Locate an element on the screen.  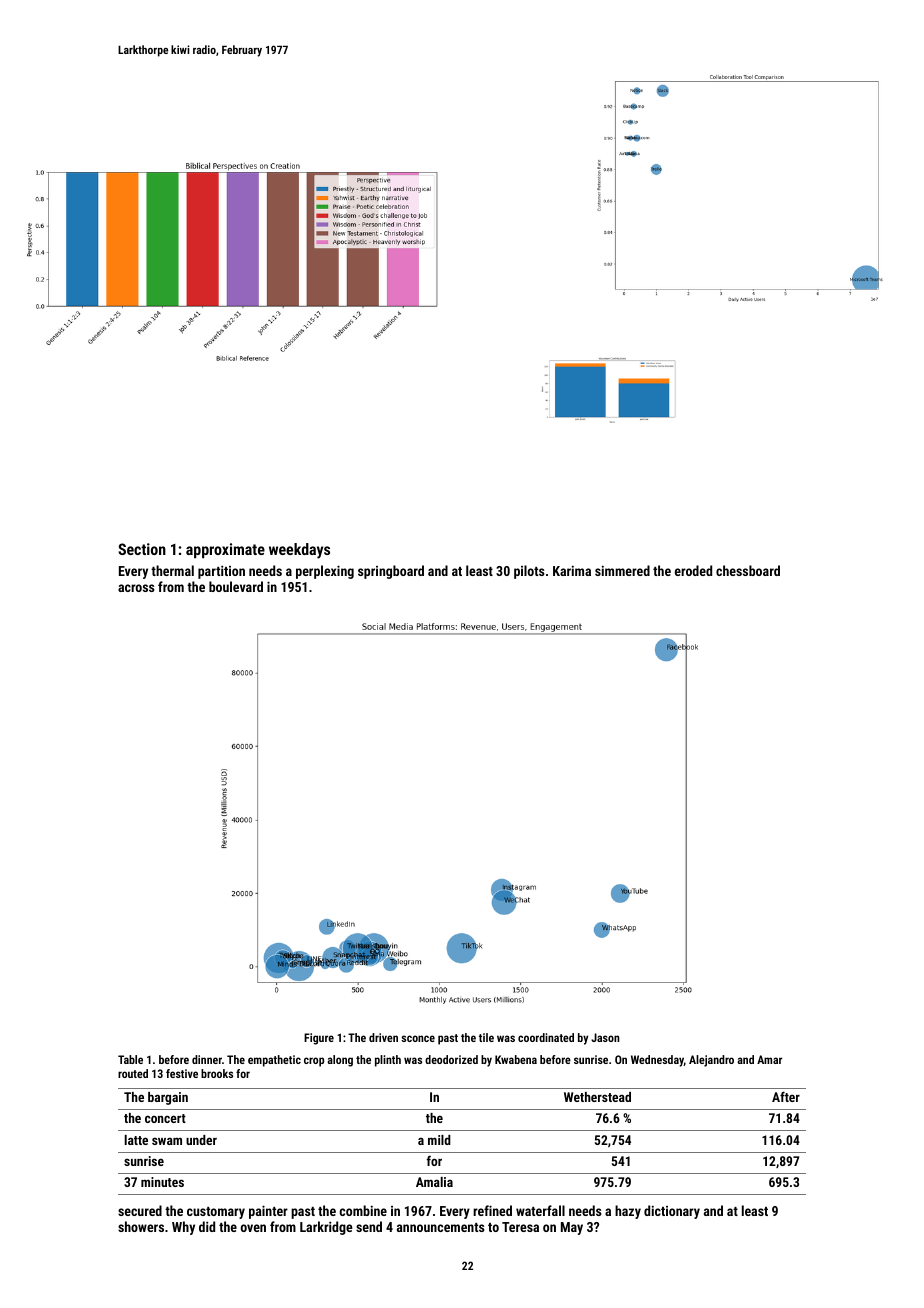
Amar is located at coordinates (769, 1059).
